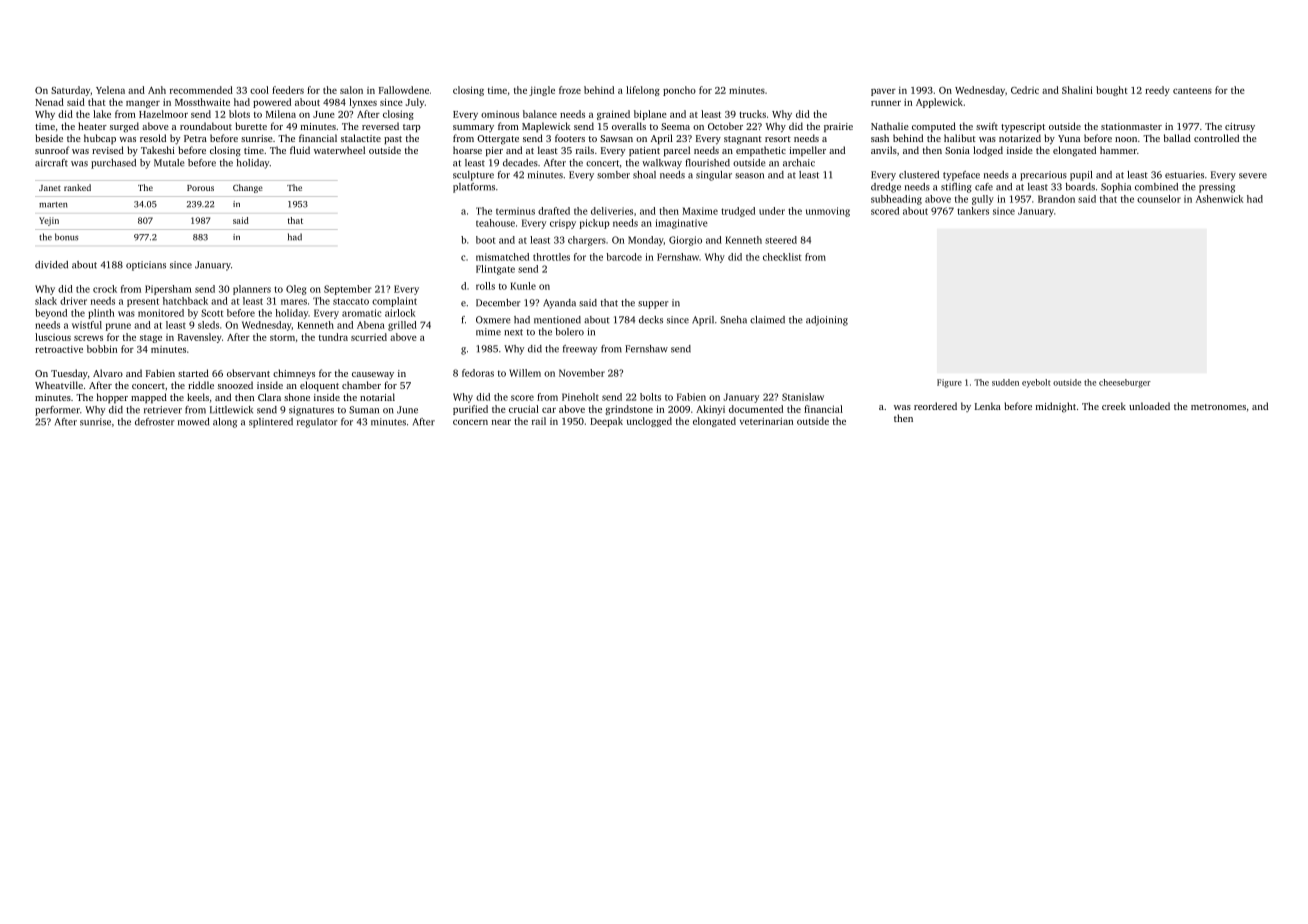 The height and width of the image is (924, 1308). Describe the element at coordinates (110, 90) in the image. I see `Yelena` at that location.
